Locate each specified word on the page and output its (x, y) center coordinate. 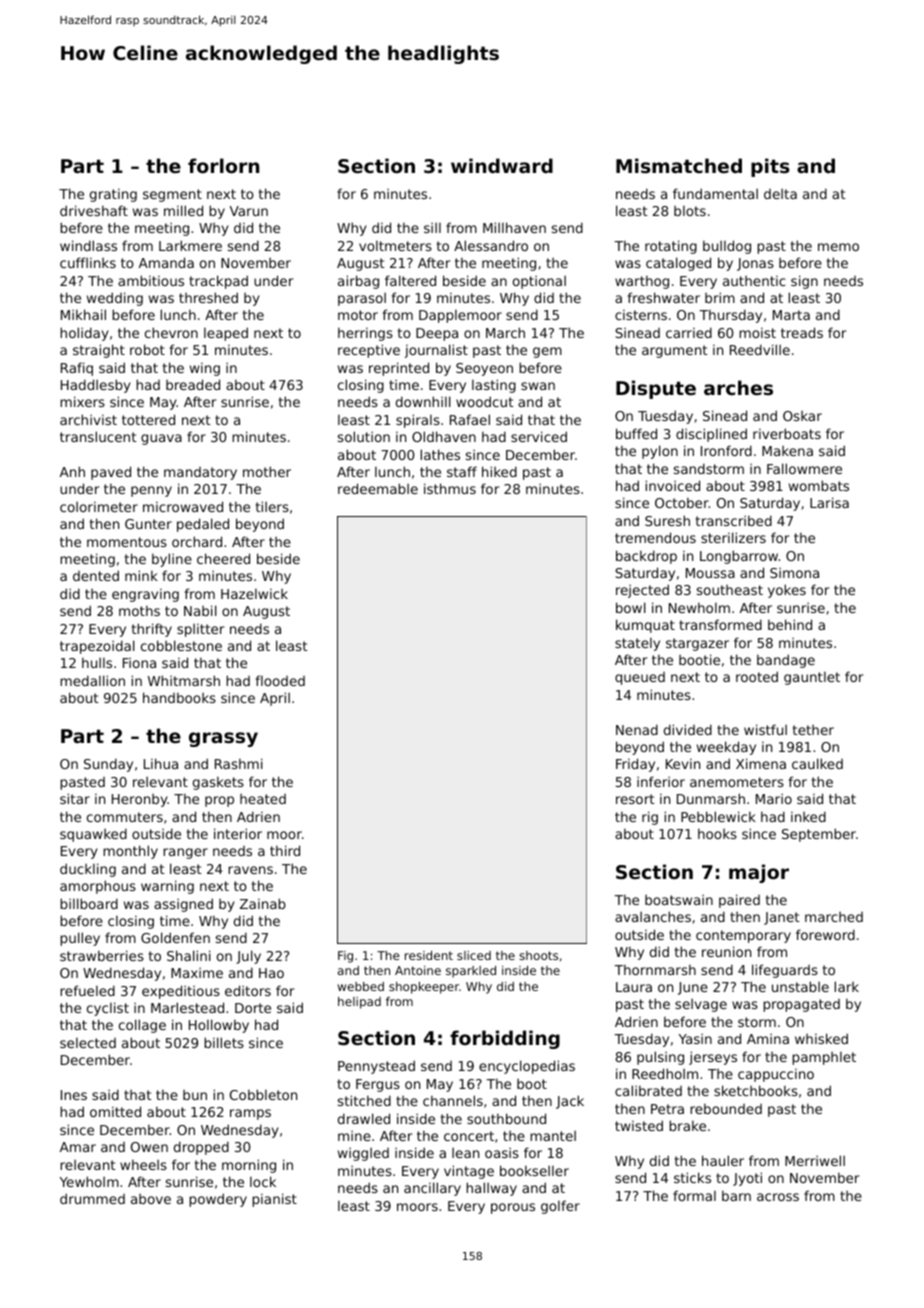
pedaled (203, 525)
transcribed (734, 520)
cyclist (108, 1009)
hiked (499, 471)
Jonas (755, 264)
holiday (84, 334)
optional (539, 282)
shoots (538, 955)
